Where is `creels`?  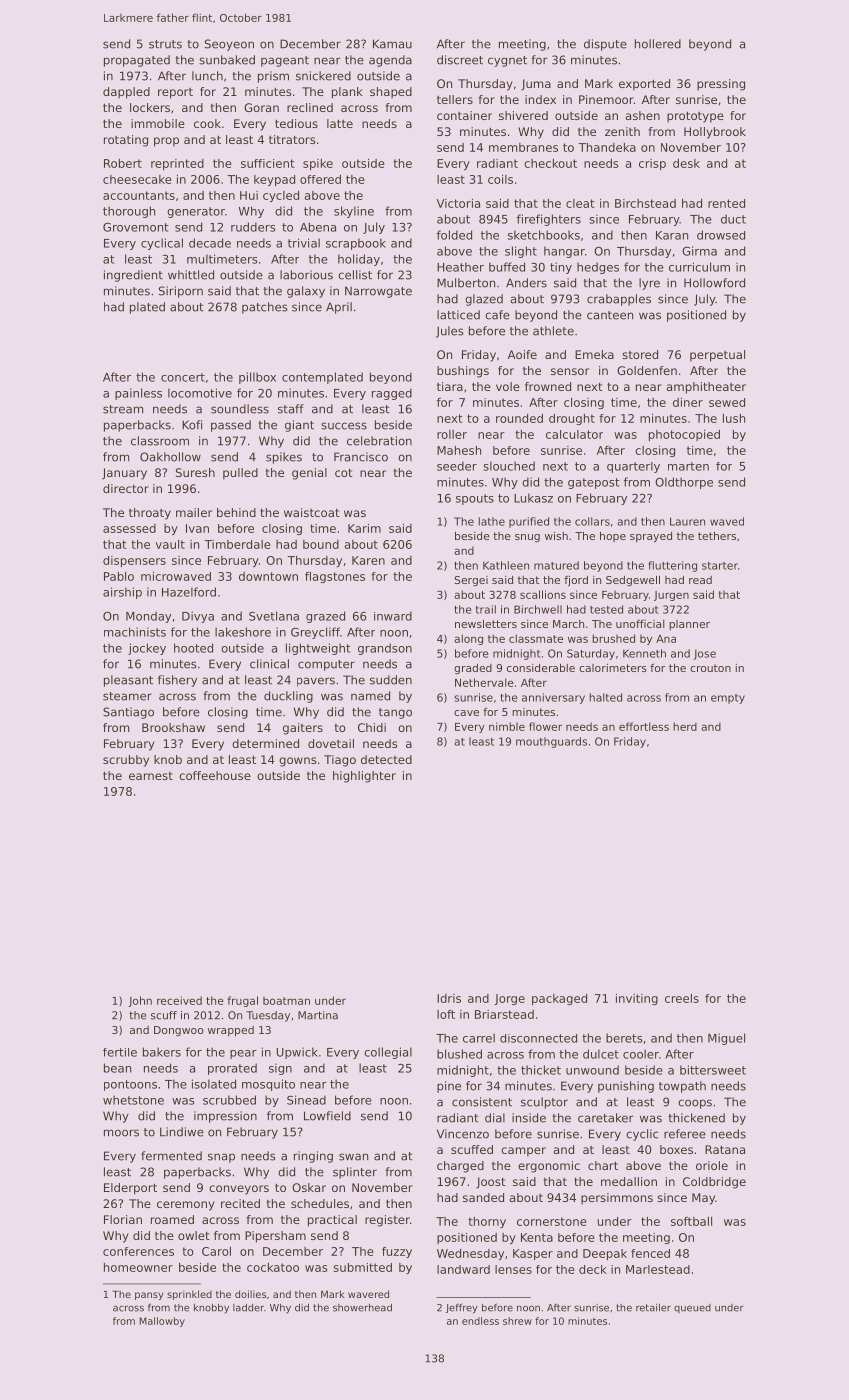
creels is located at coordinates (682, 998).
